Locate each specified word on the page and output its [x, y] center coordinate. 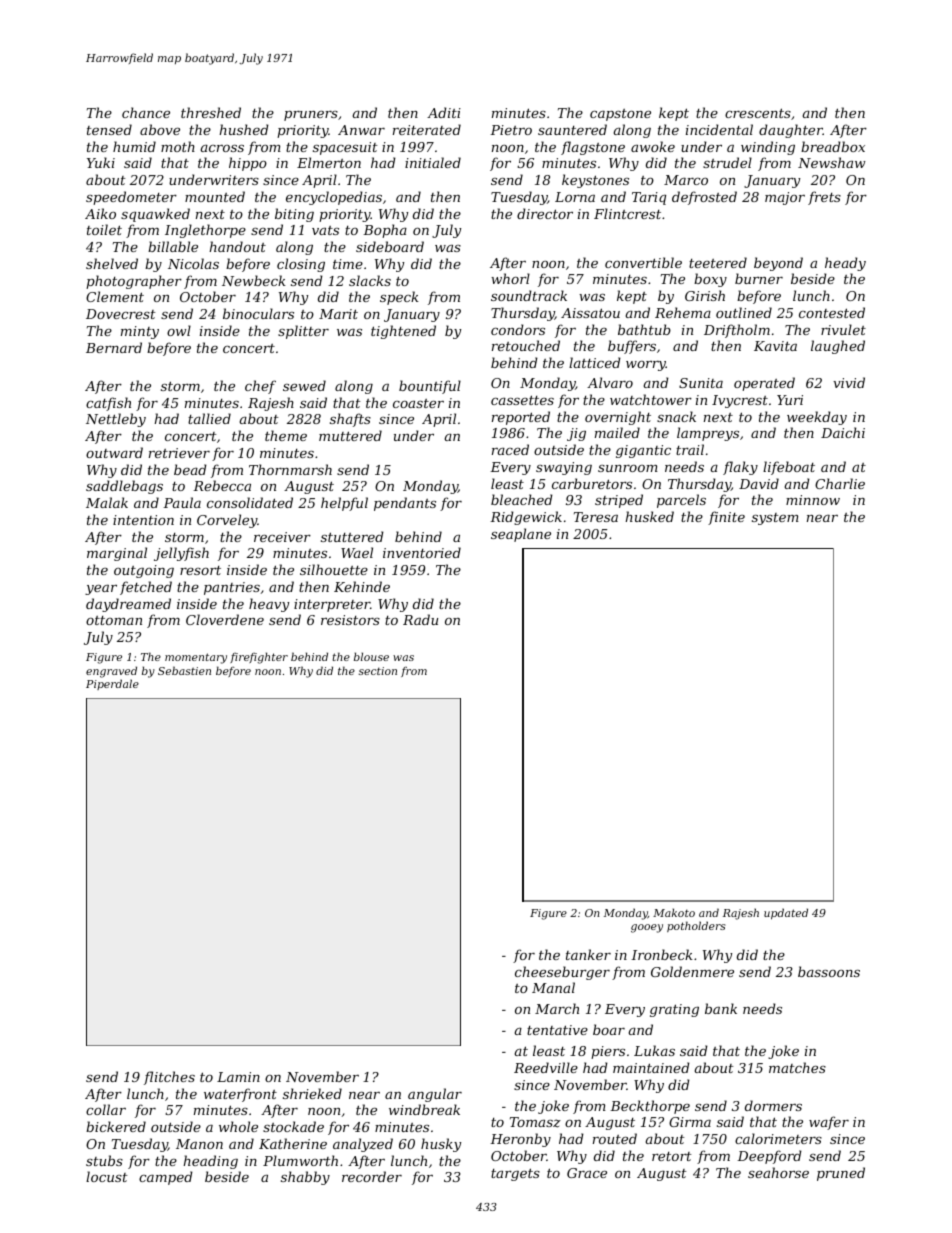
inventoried [422, 552]
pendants [405, 504]
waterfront [240, 1095]
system [775, 519]
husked [650, 516]
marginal [117, 554]
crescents [758, 113]
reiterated [427, 129]
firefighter [259, 658]
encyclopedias [334, 198]
